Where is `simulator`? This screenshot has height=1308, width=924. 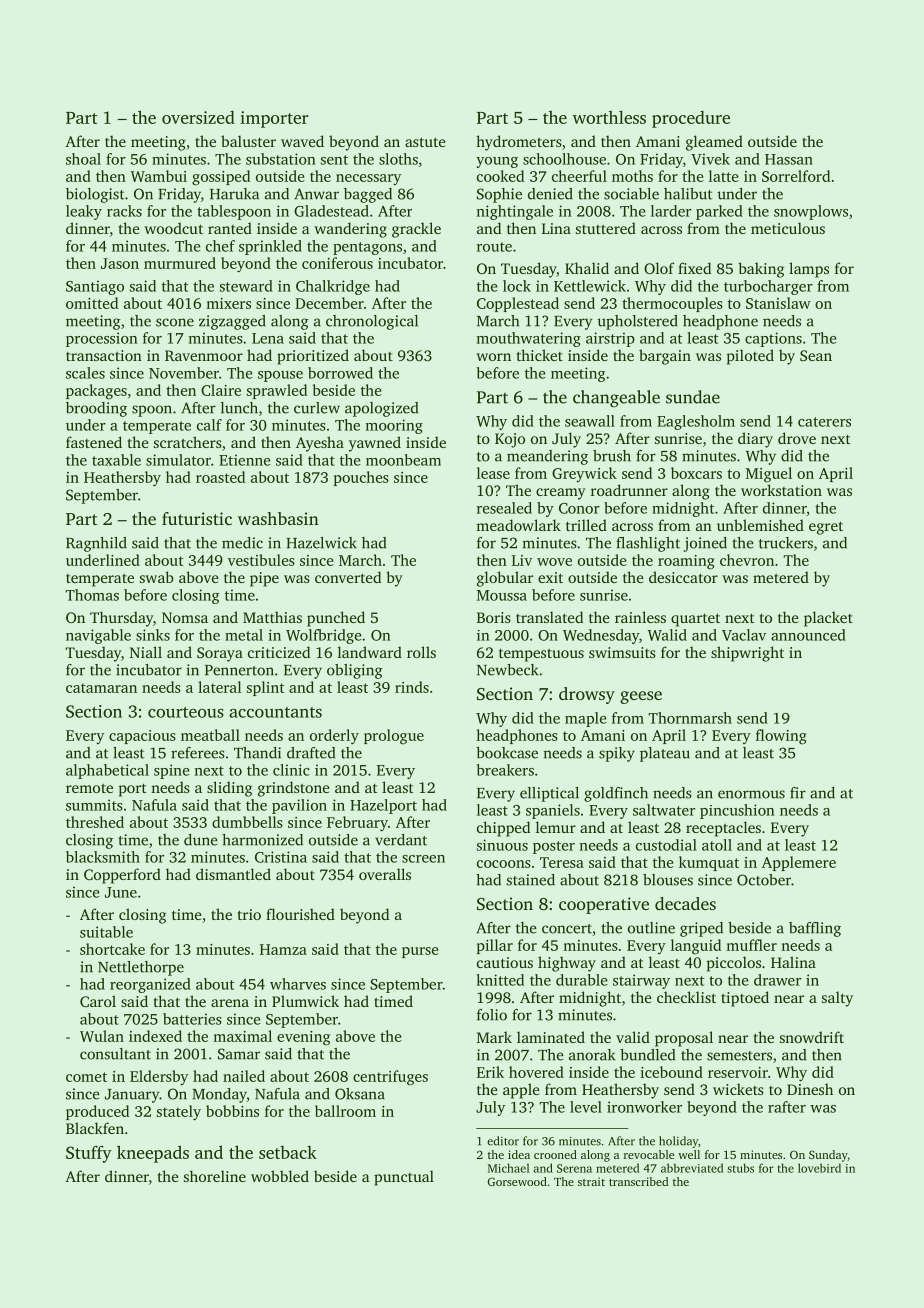
simulator is located at coordinates (178, 460).
